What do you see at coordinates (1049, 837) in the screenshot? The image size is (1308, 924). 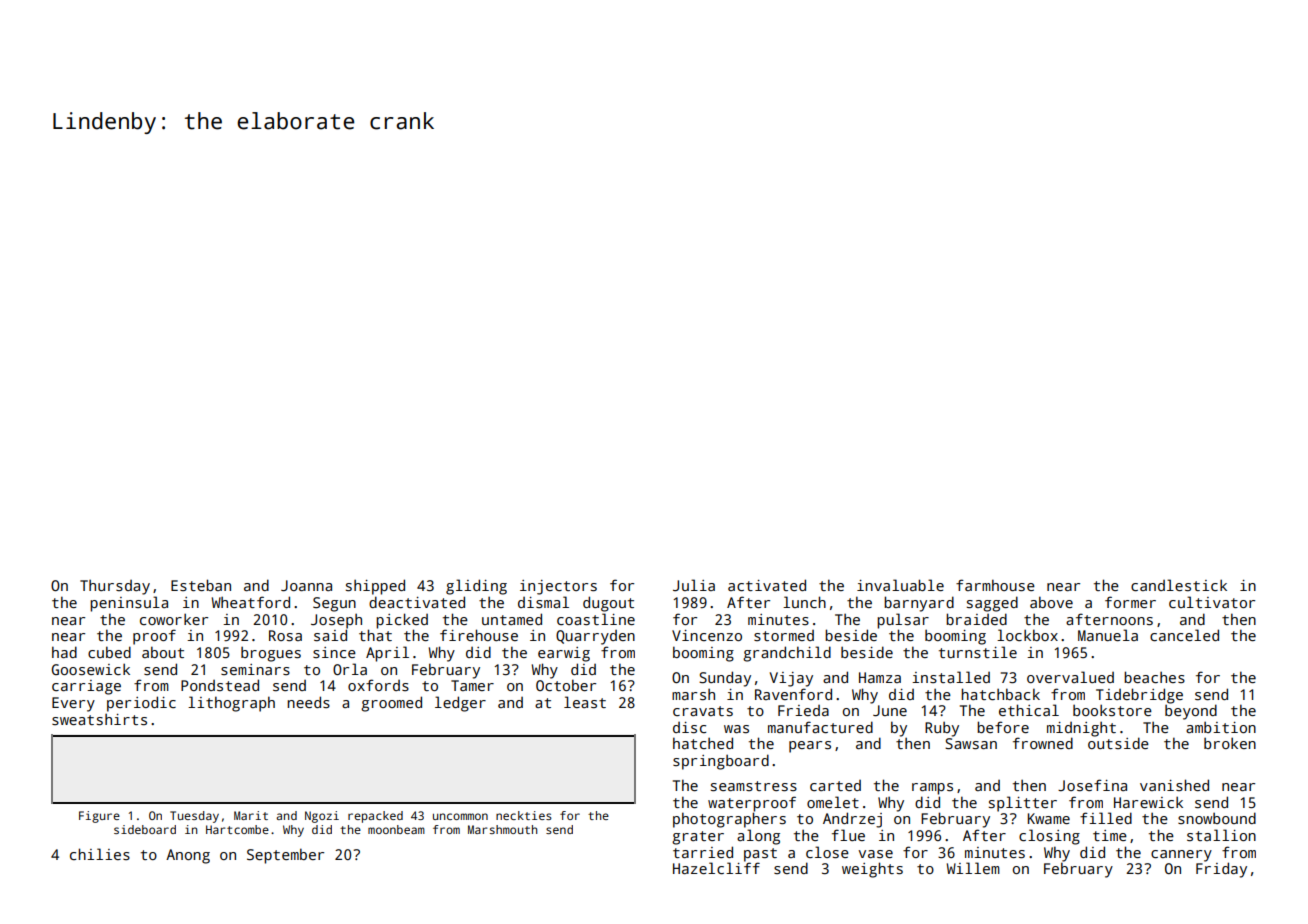 I see `closing` at bounding box center [1049, 837].
